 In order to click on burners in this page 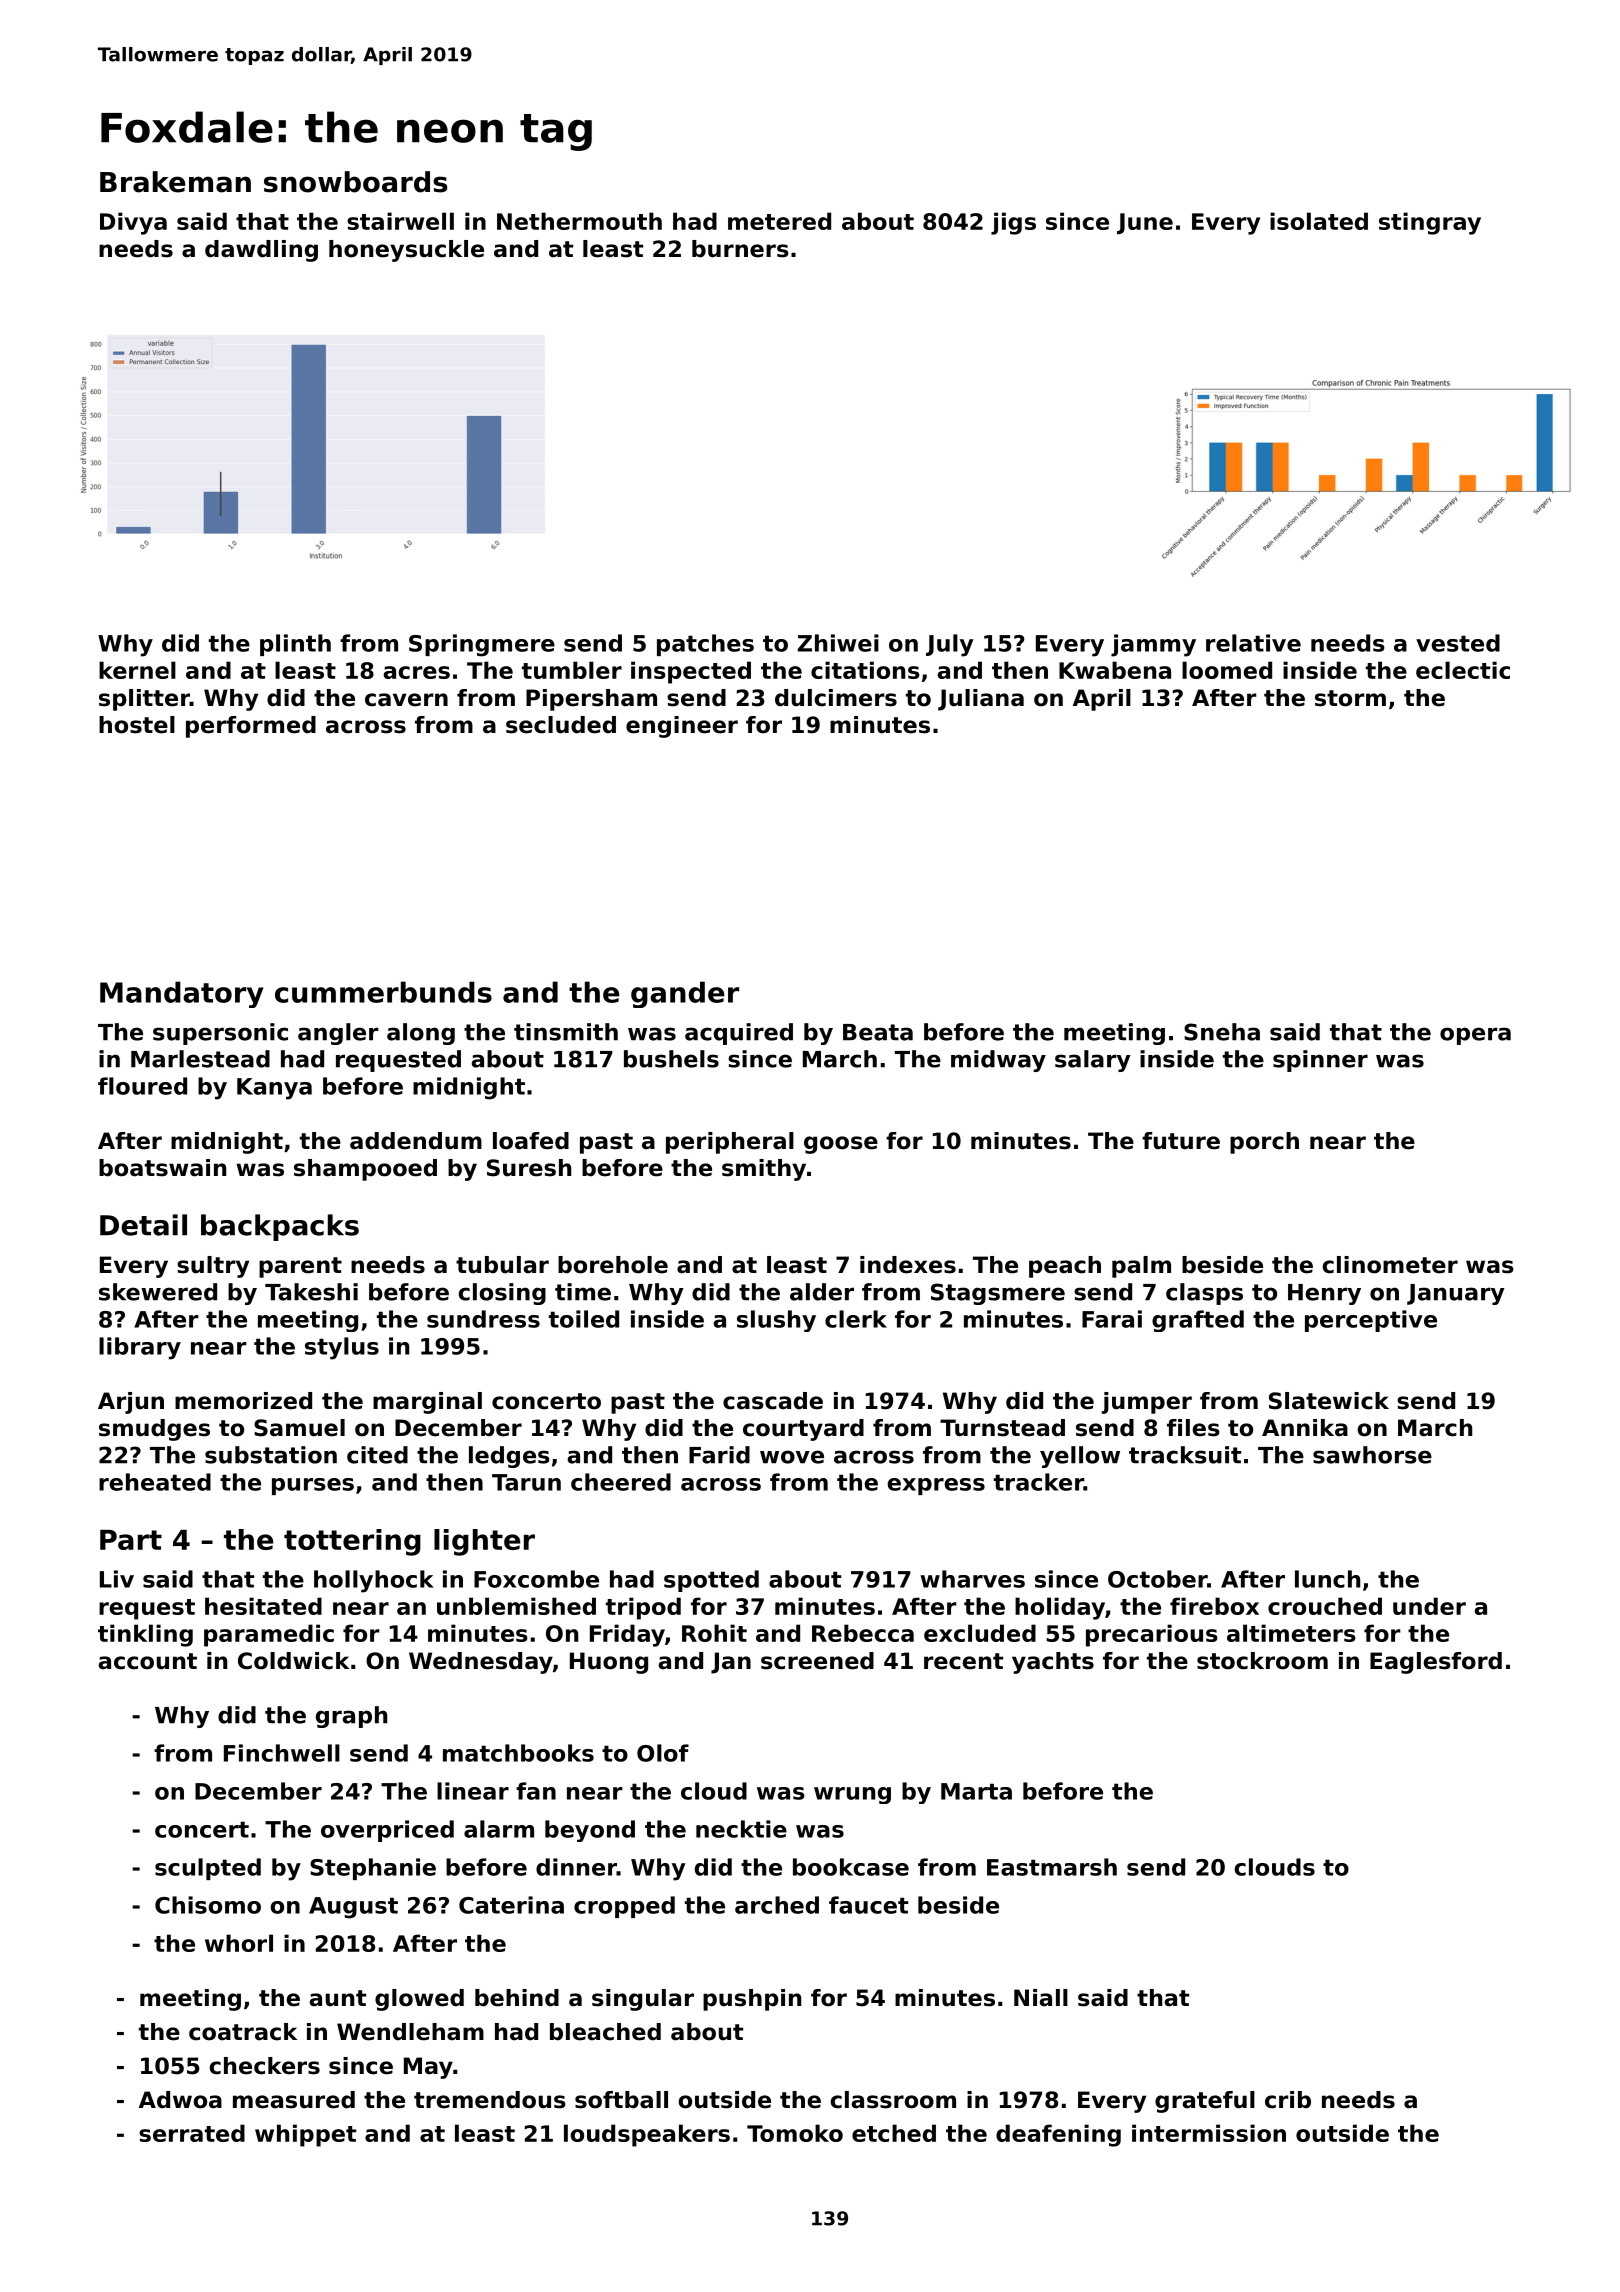, I will do `click(740, 249)`.
